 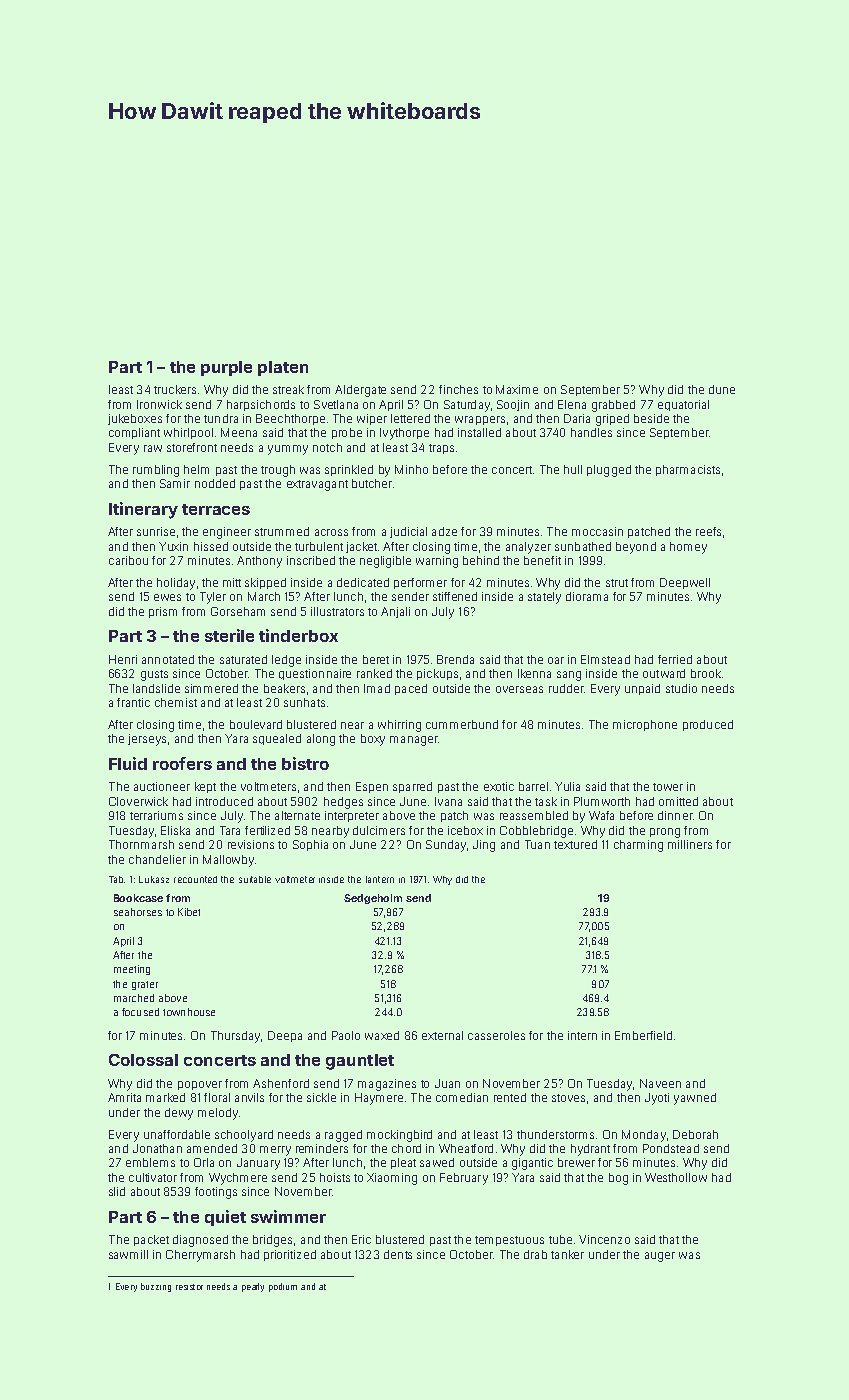 What do you see at coordinates (575, 844) in the page?
I see `textured` at bounding box center [575, 844].
